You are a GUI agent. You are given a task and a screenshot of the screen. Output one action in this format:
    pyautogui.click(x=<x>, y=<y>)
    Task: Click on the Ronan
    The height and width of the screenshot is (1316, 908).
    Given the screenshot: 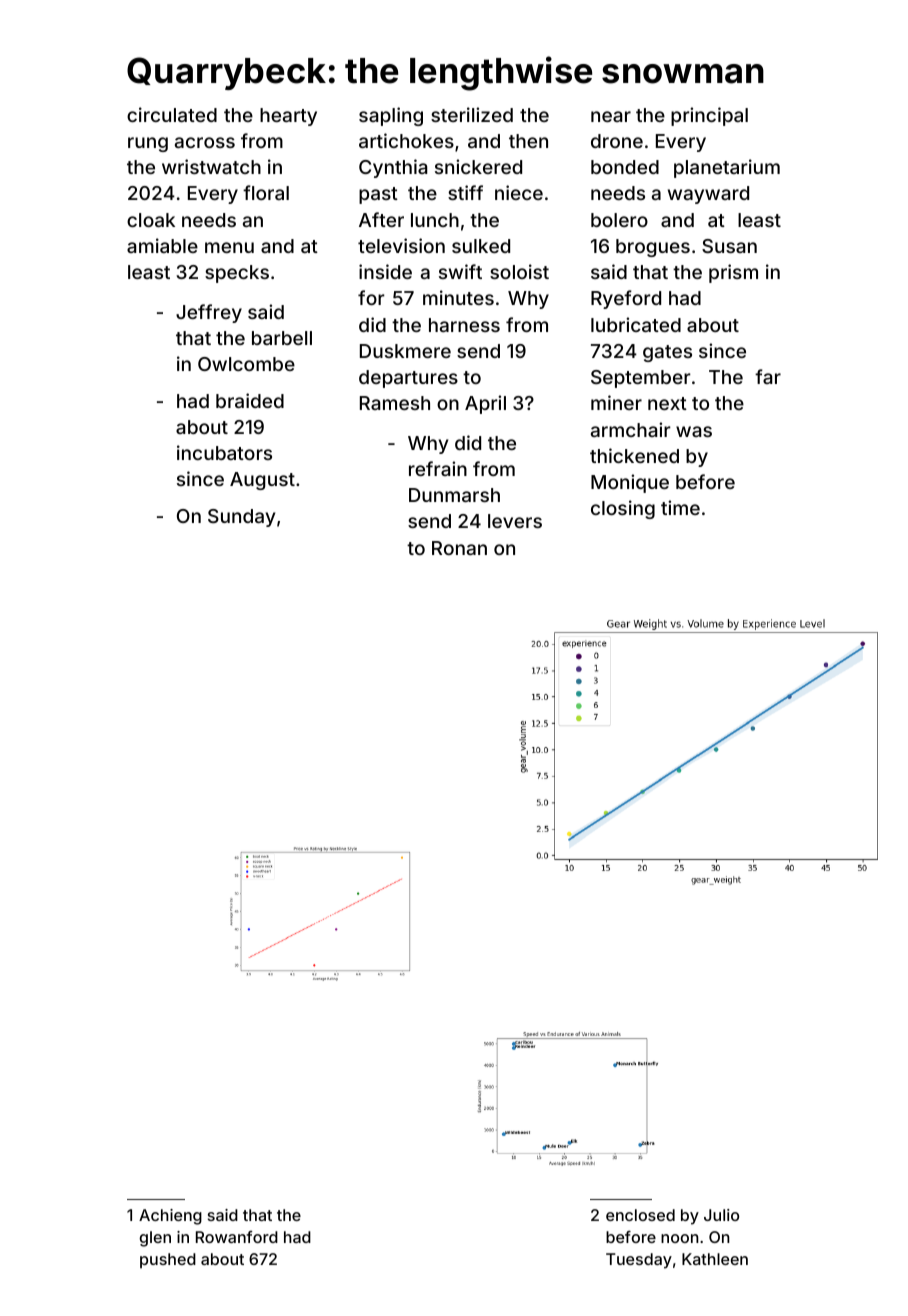 What is the action you would take?
    pyautogui.click(x=459, y=548)
